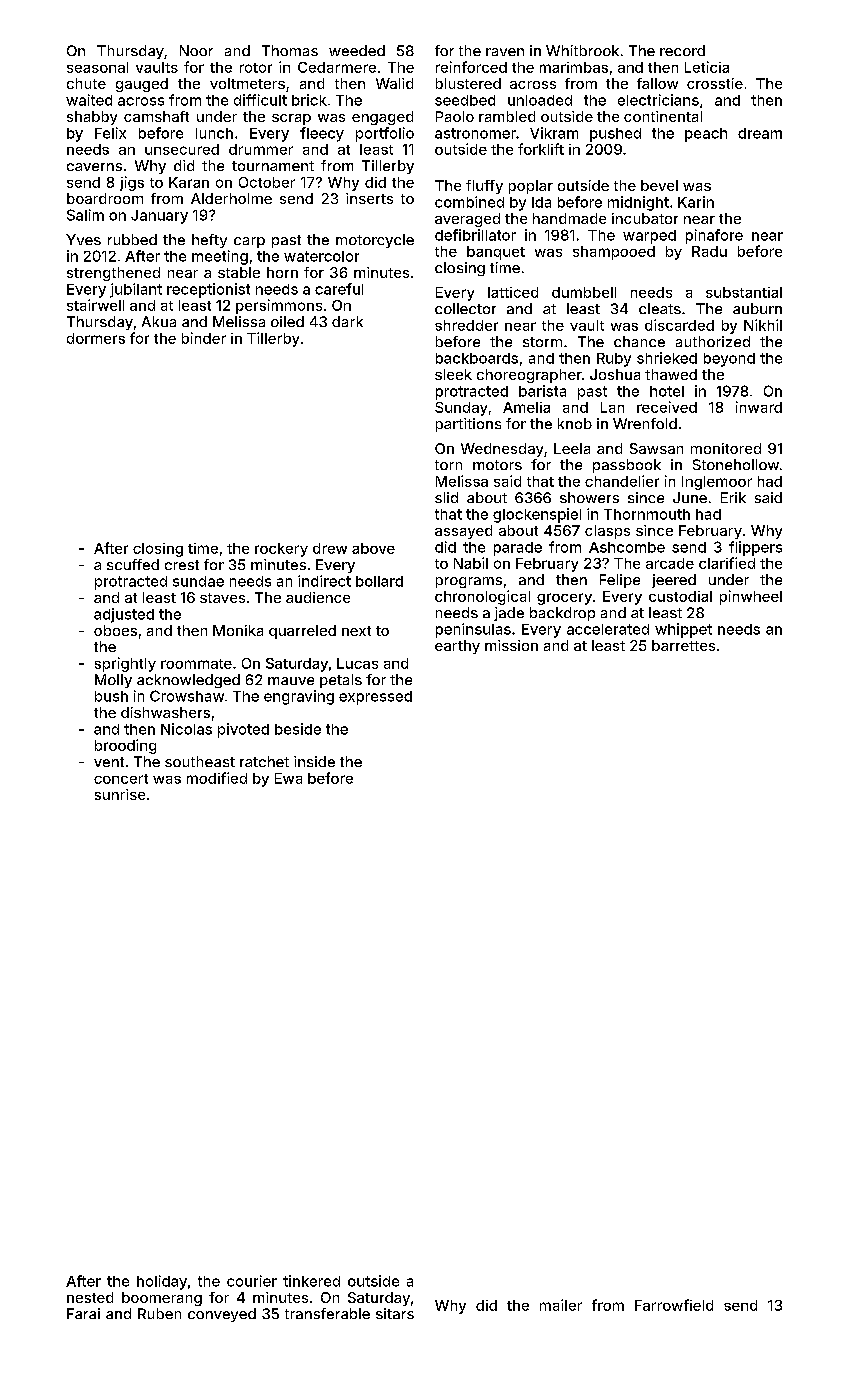 This screenshot has height=1400, width=849. Describe the element at coordinates (115, 630) in the screenshot. I see `oboes` at that location.
